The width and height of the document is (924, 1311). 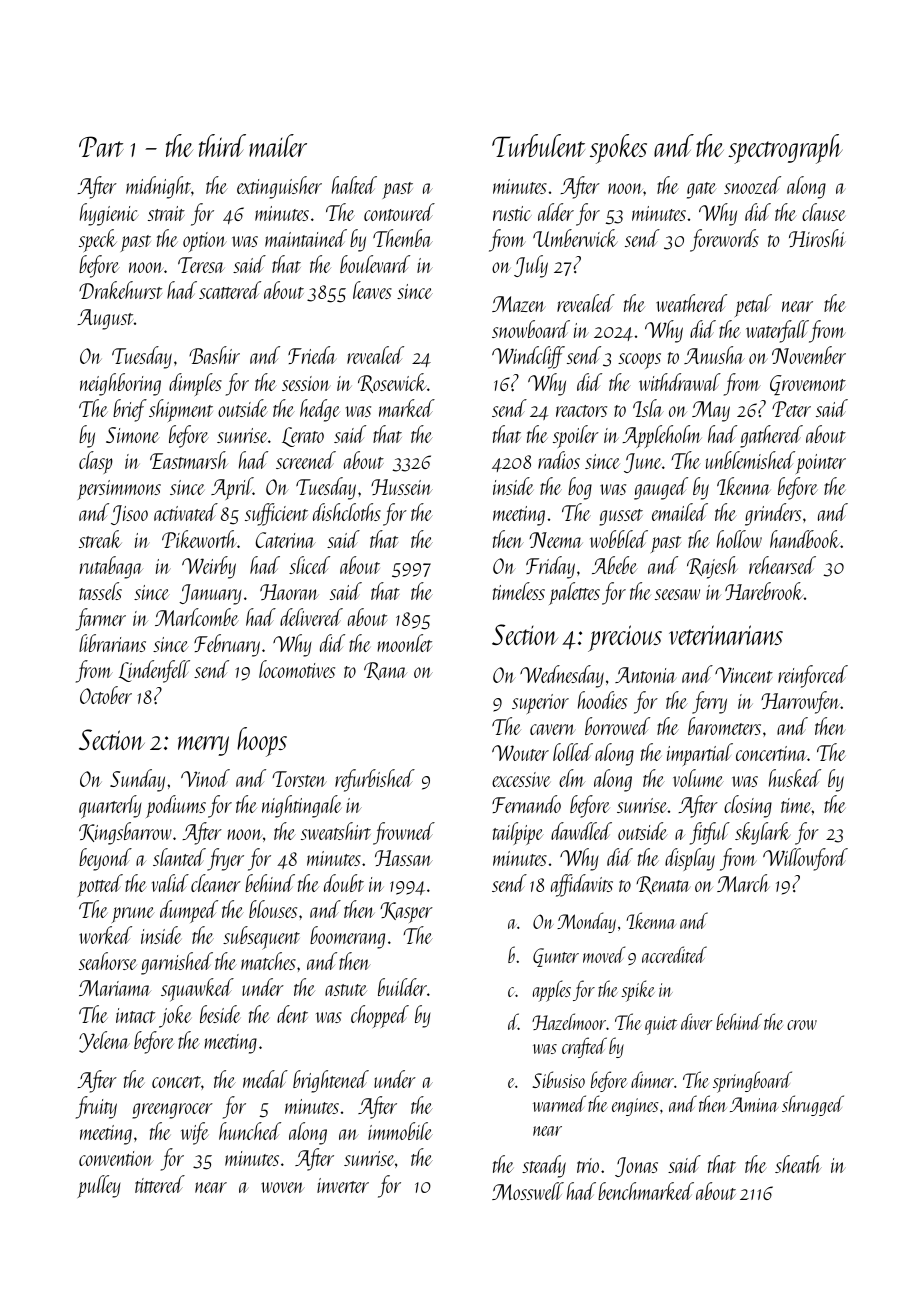 I want to click on contoured, so click(x=399, y=212).
